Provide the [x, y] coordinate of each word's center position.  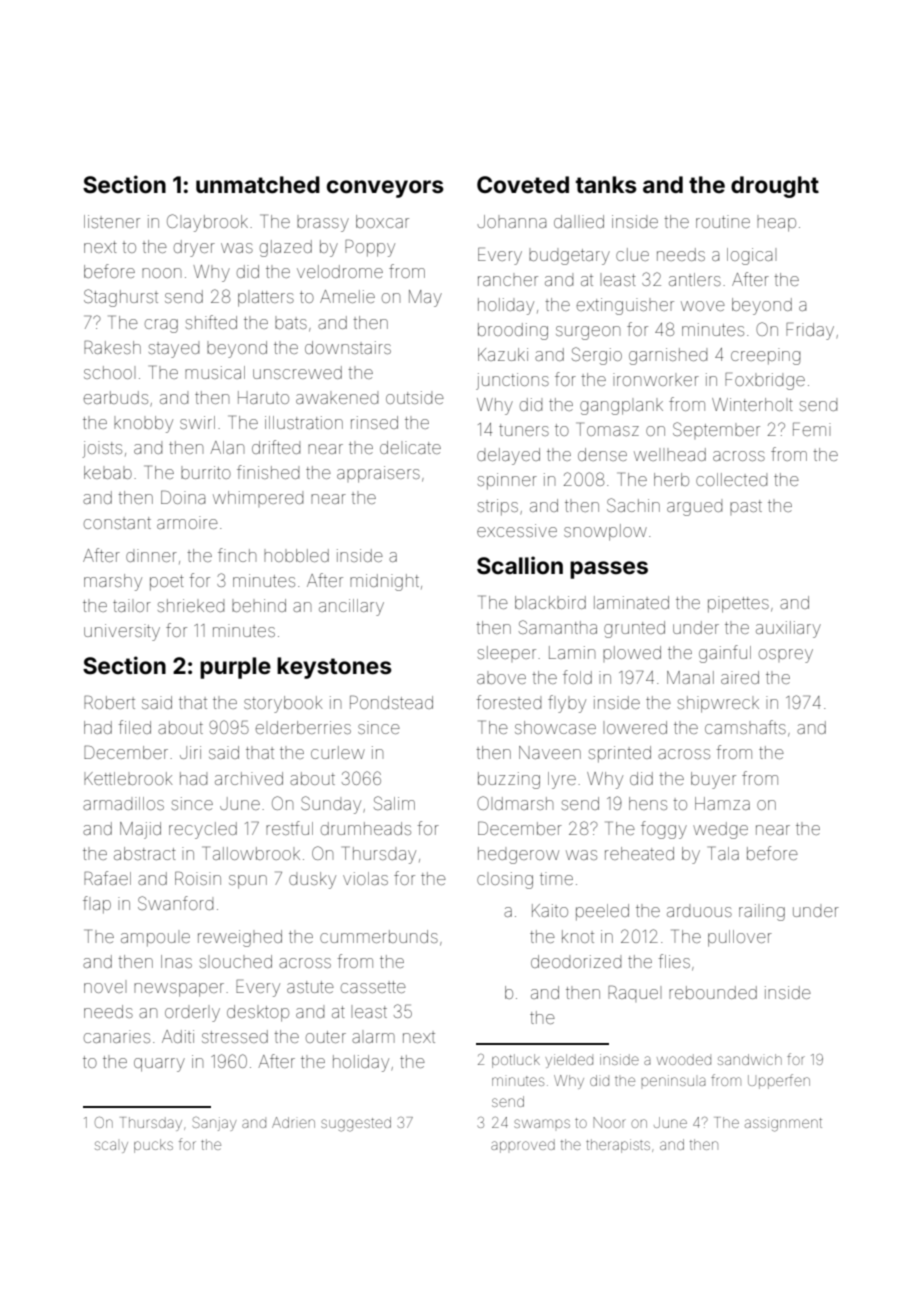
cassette [373, 987]
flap [97, 905]
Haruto [263, 397]
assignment [783, 1124]
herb [671, 479]
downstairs [348, 347]
